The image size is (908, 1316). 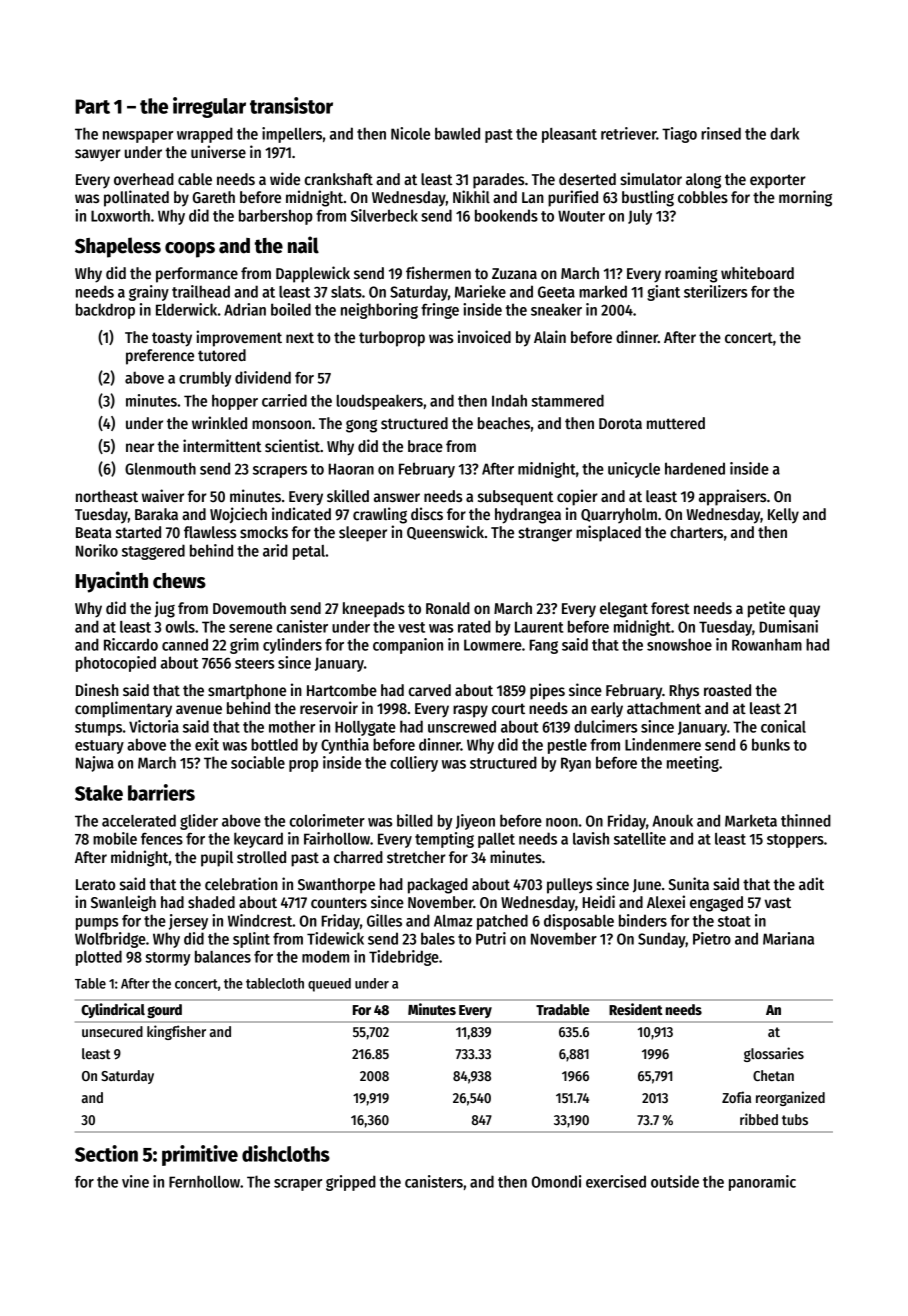 What do you see at coordinates (805, 198) in the image?
I see `morning` at bounding box center [805, 198].
